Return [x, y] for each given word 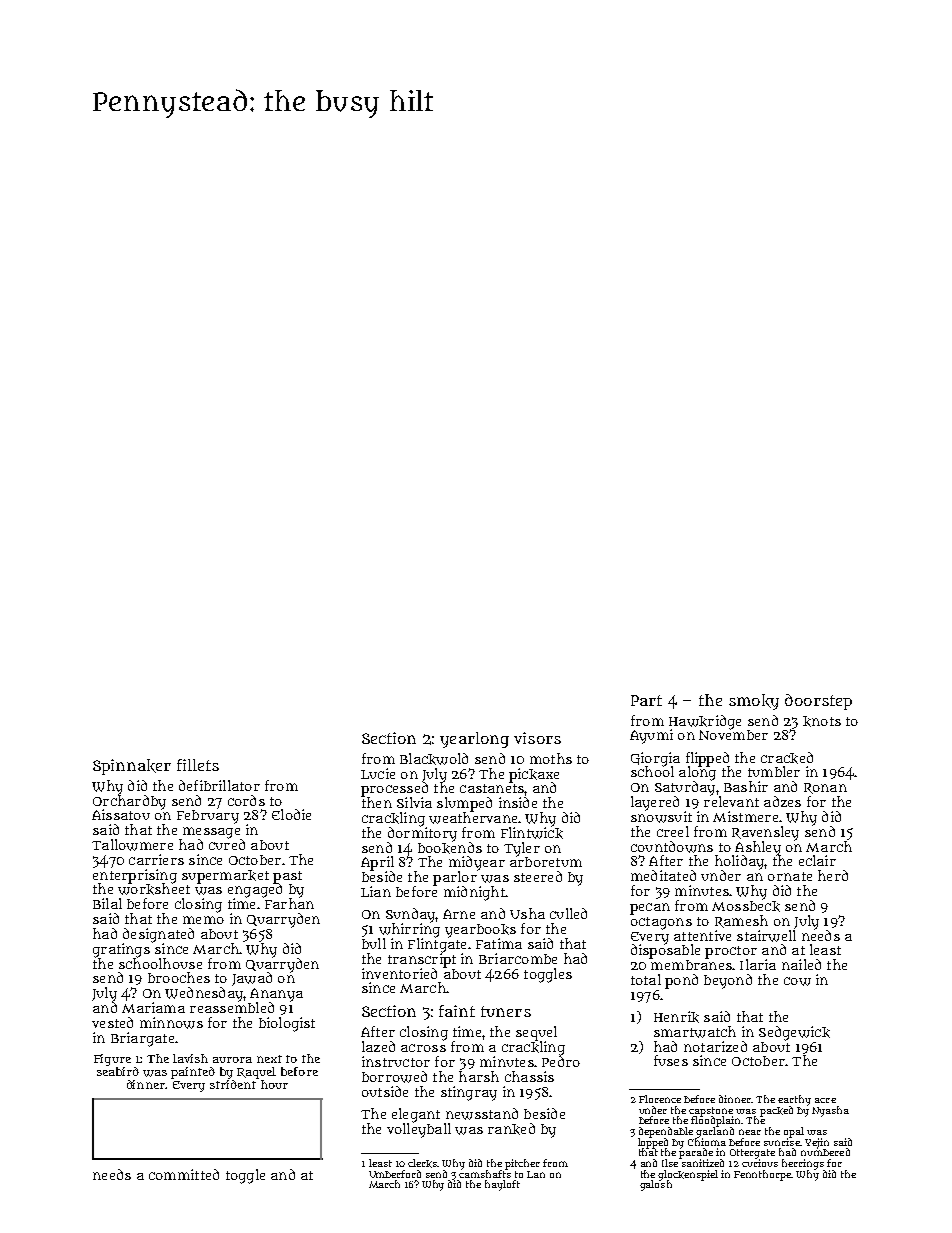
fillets [198, 765]
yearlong [474, 740]
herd [833, 875]
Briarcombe [518, 958]
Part [646, 700]
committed [184, 1174]
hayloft [502, 1185]
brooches [179, 977]
